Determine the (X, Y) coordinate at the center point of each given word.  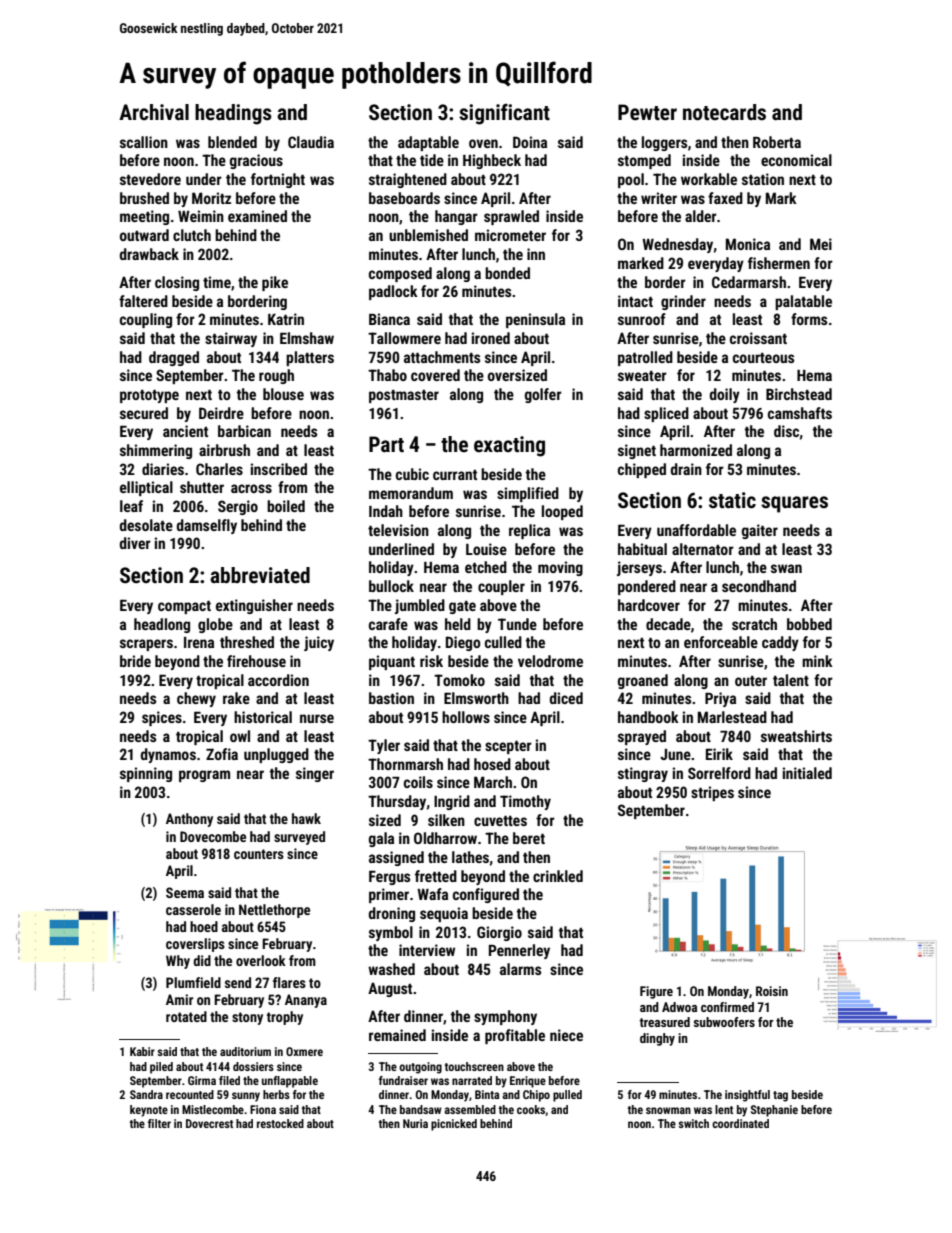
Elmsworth (476, 698)
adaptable (428, 143)
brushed (144, 198)
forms (809, 319)
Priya (720, 699)
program (204, 776)
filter (159, 1123)
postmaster (404, 396)
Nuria (415, 1123)
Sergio (238, 507)
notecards (724, 112)
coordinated (740, 1123)
